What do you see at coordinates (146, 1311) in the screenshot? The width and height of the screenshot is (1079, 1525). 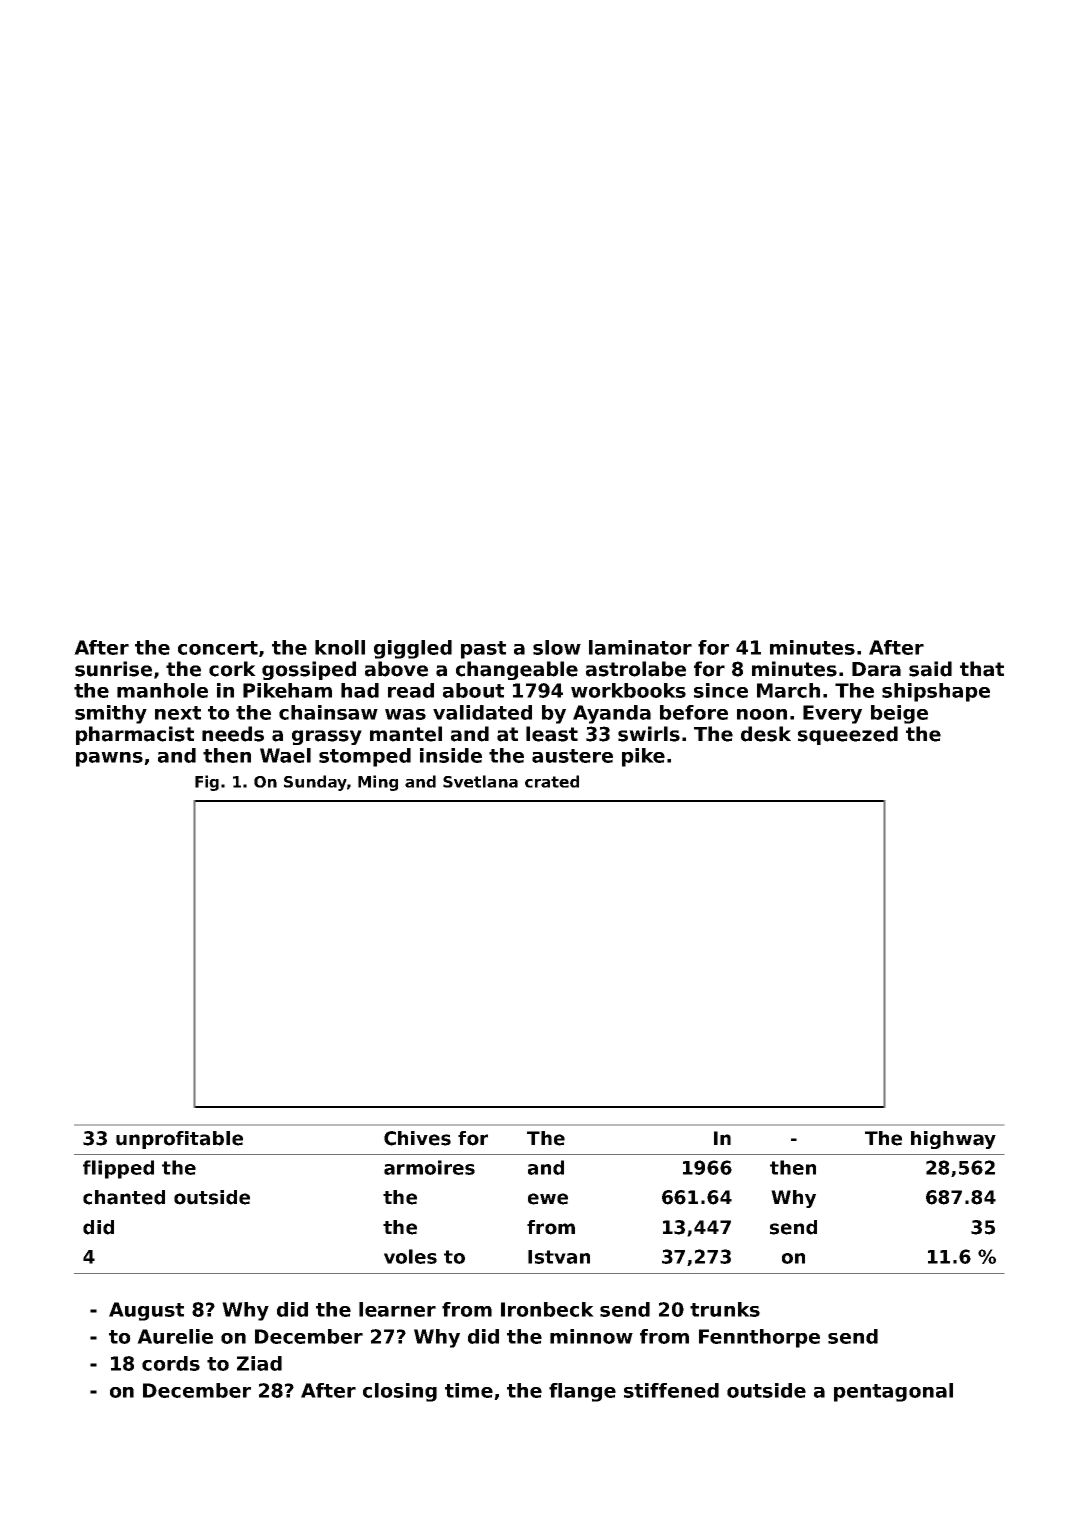 I see `August` at bounding box center [146, 1311].
